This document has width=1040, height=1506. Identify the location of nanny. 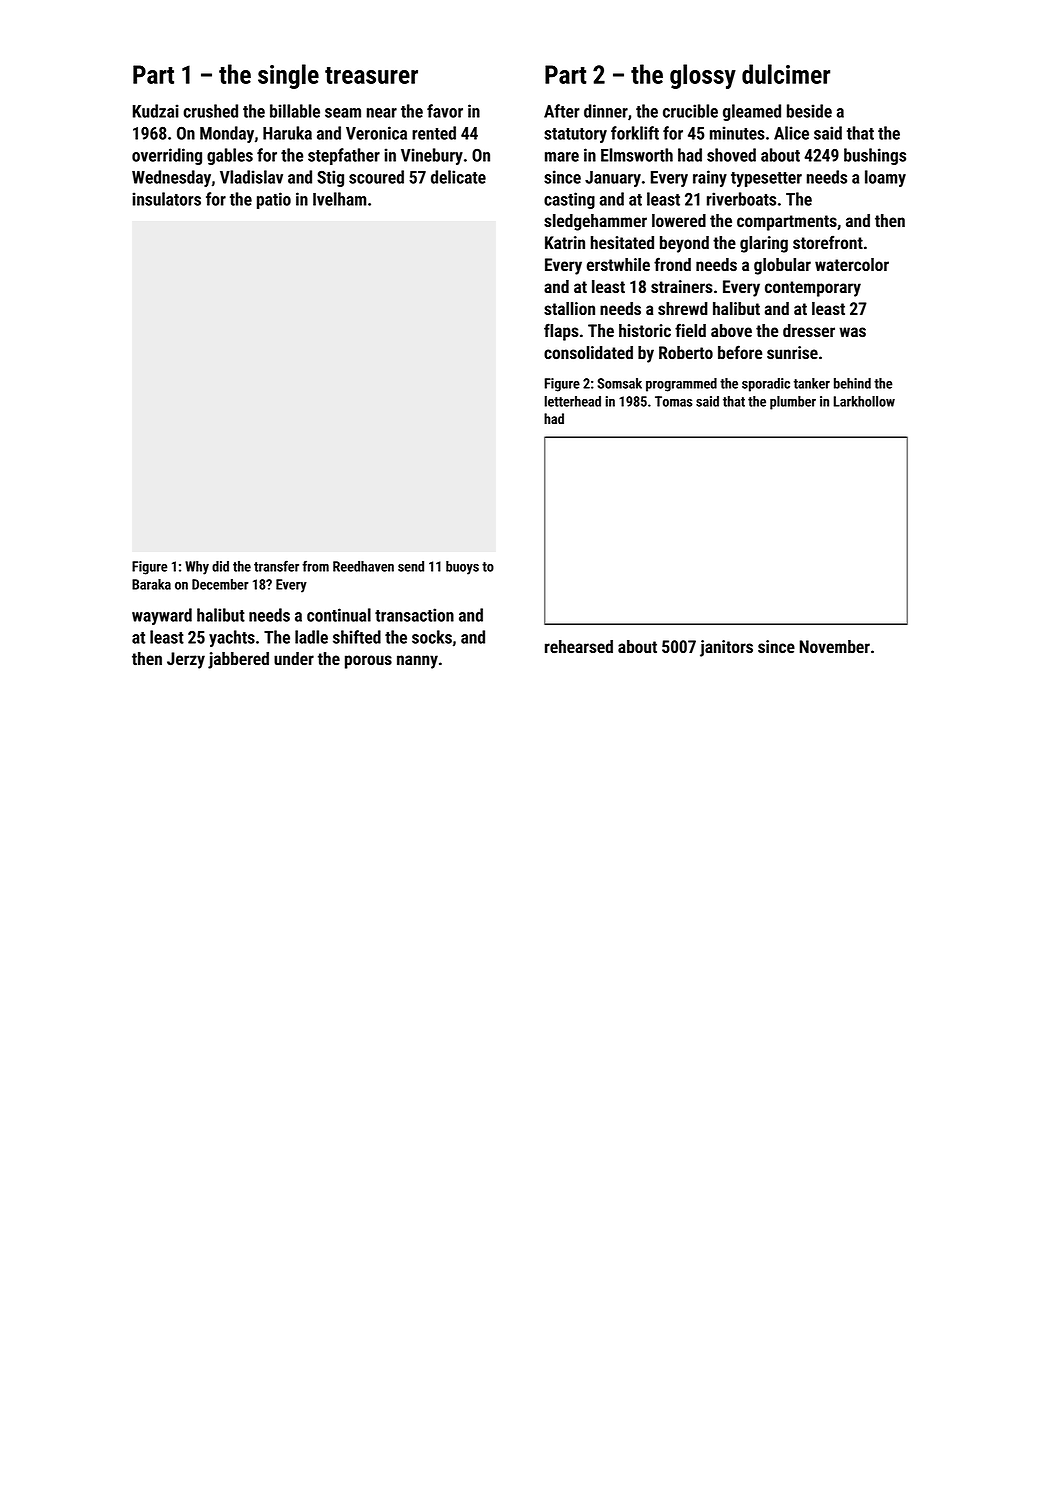
(417, 662).
